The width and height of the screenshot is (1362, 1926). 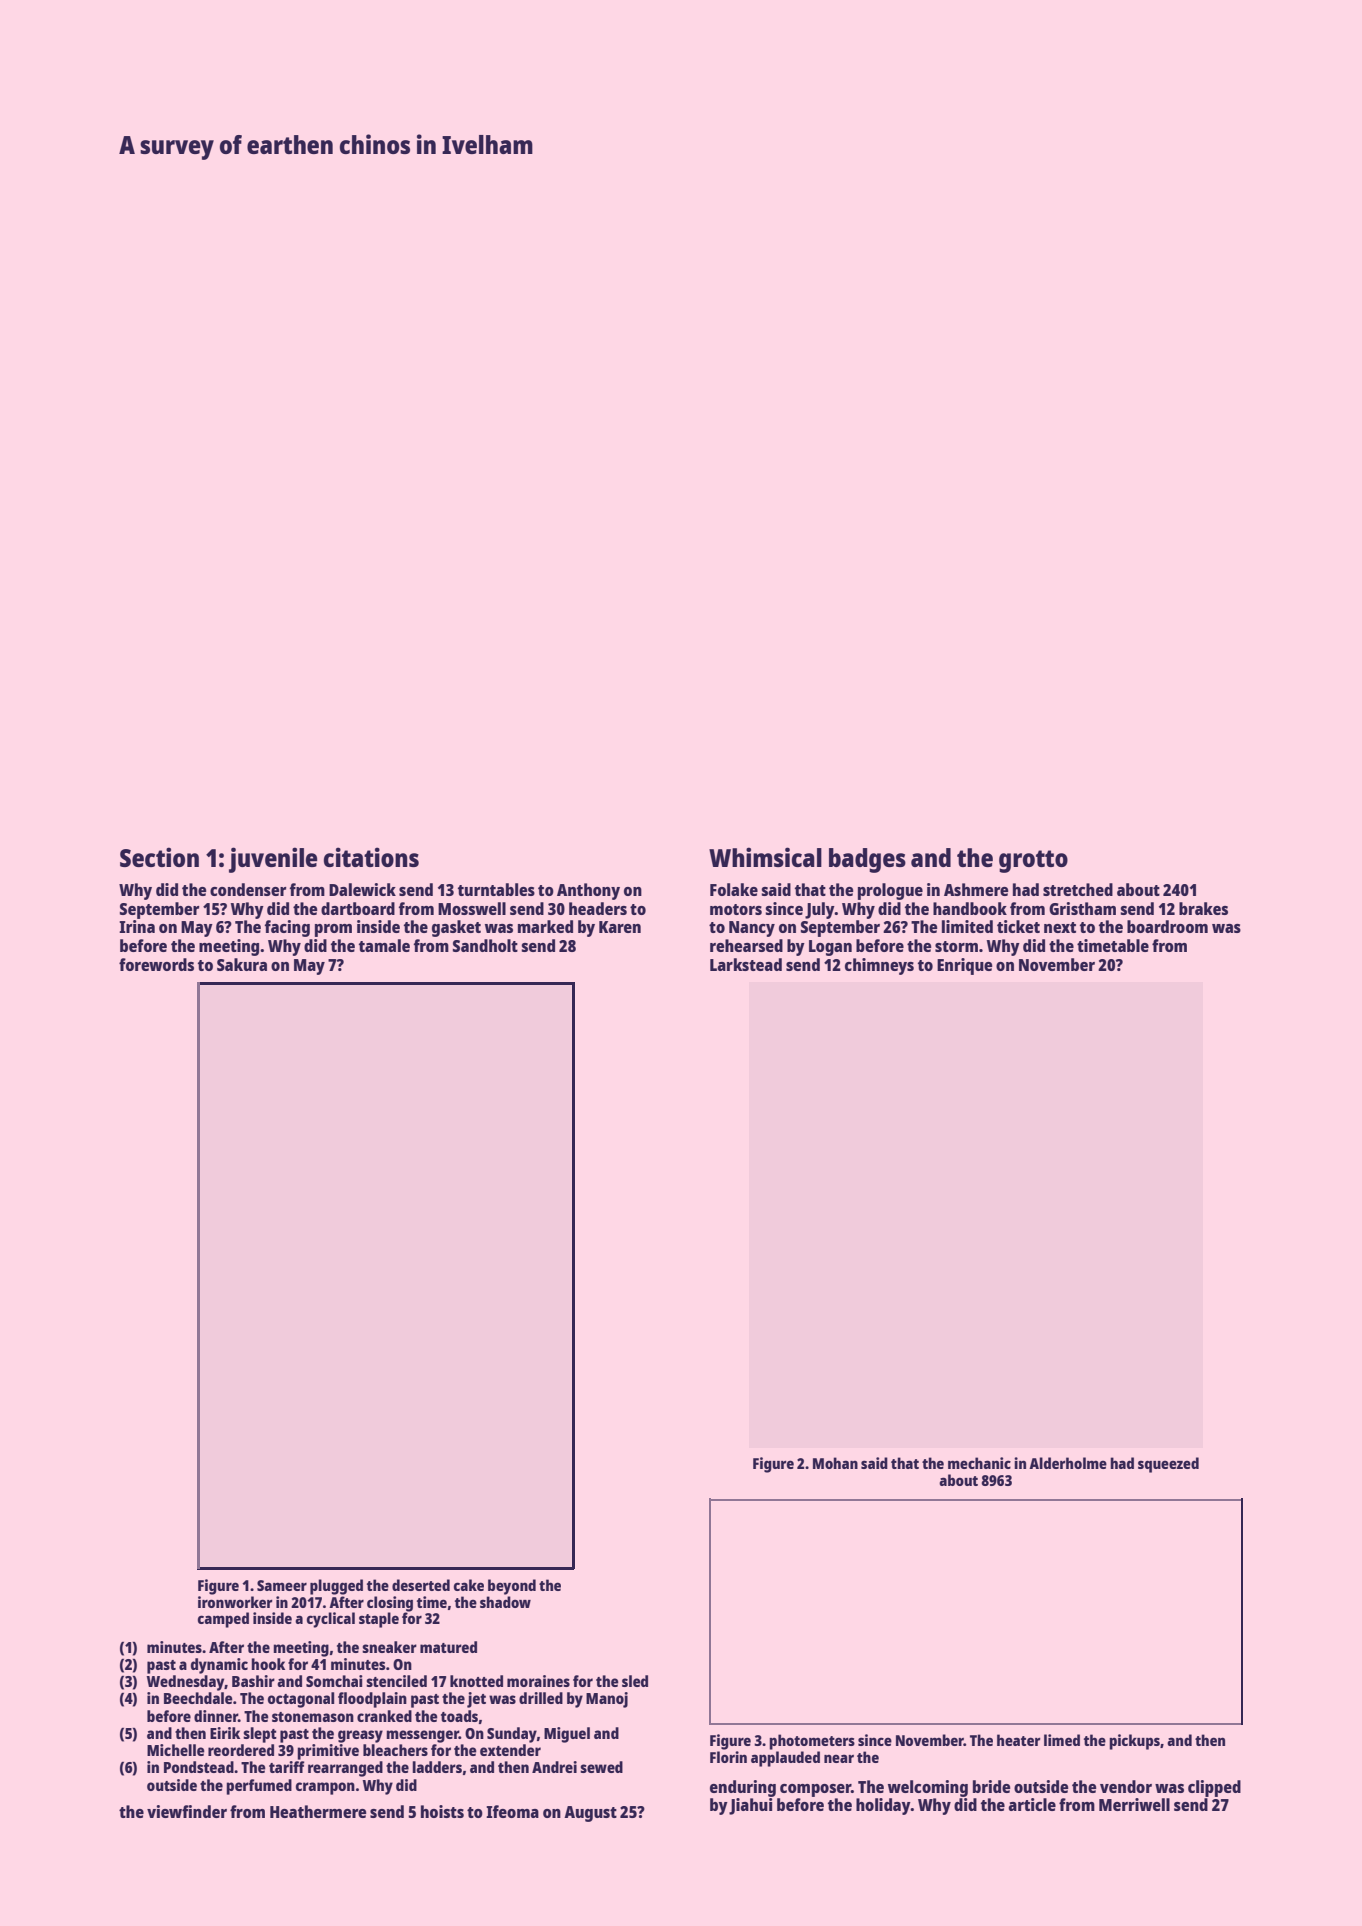 What do you see at coordinates (187, 1811) in the screenshot?
I see `viewfinder` at bounding box center [187, 1811].
